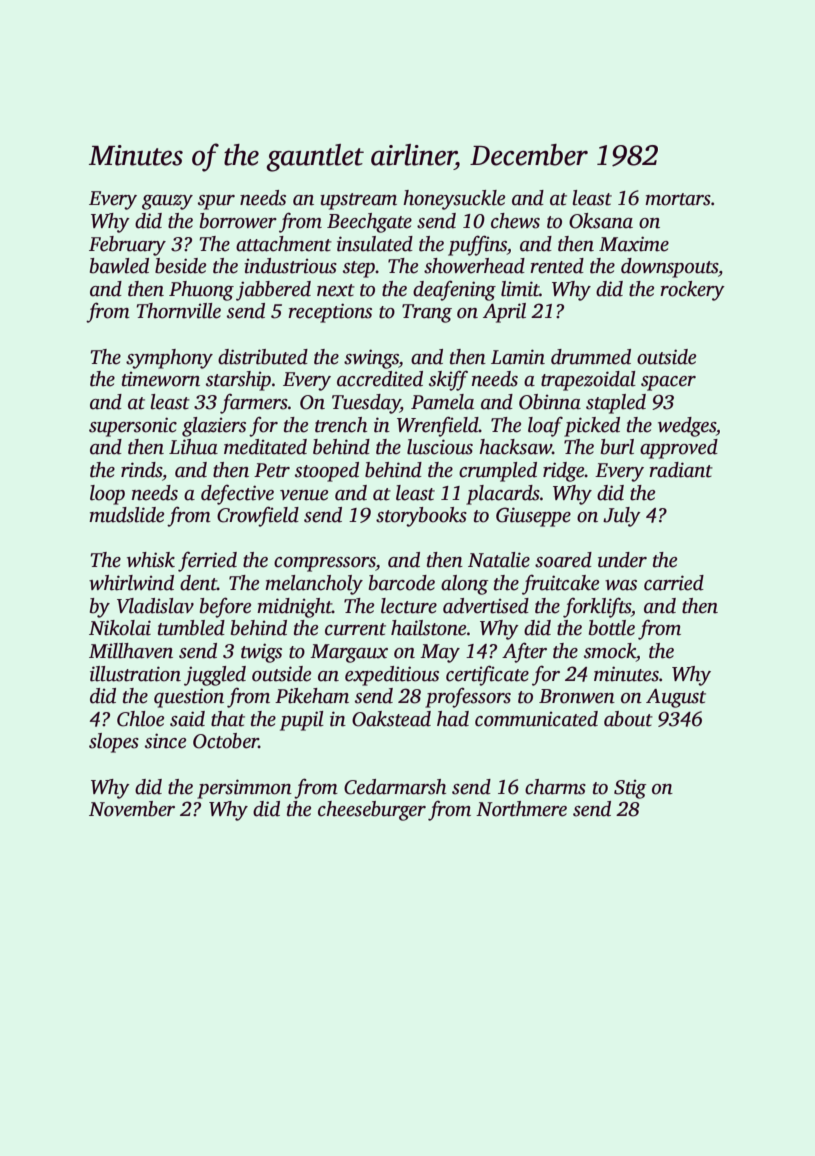  I want to click on Thornville, so click(178, 311).
